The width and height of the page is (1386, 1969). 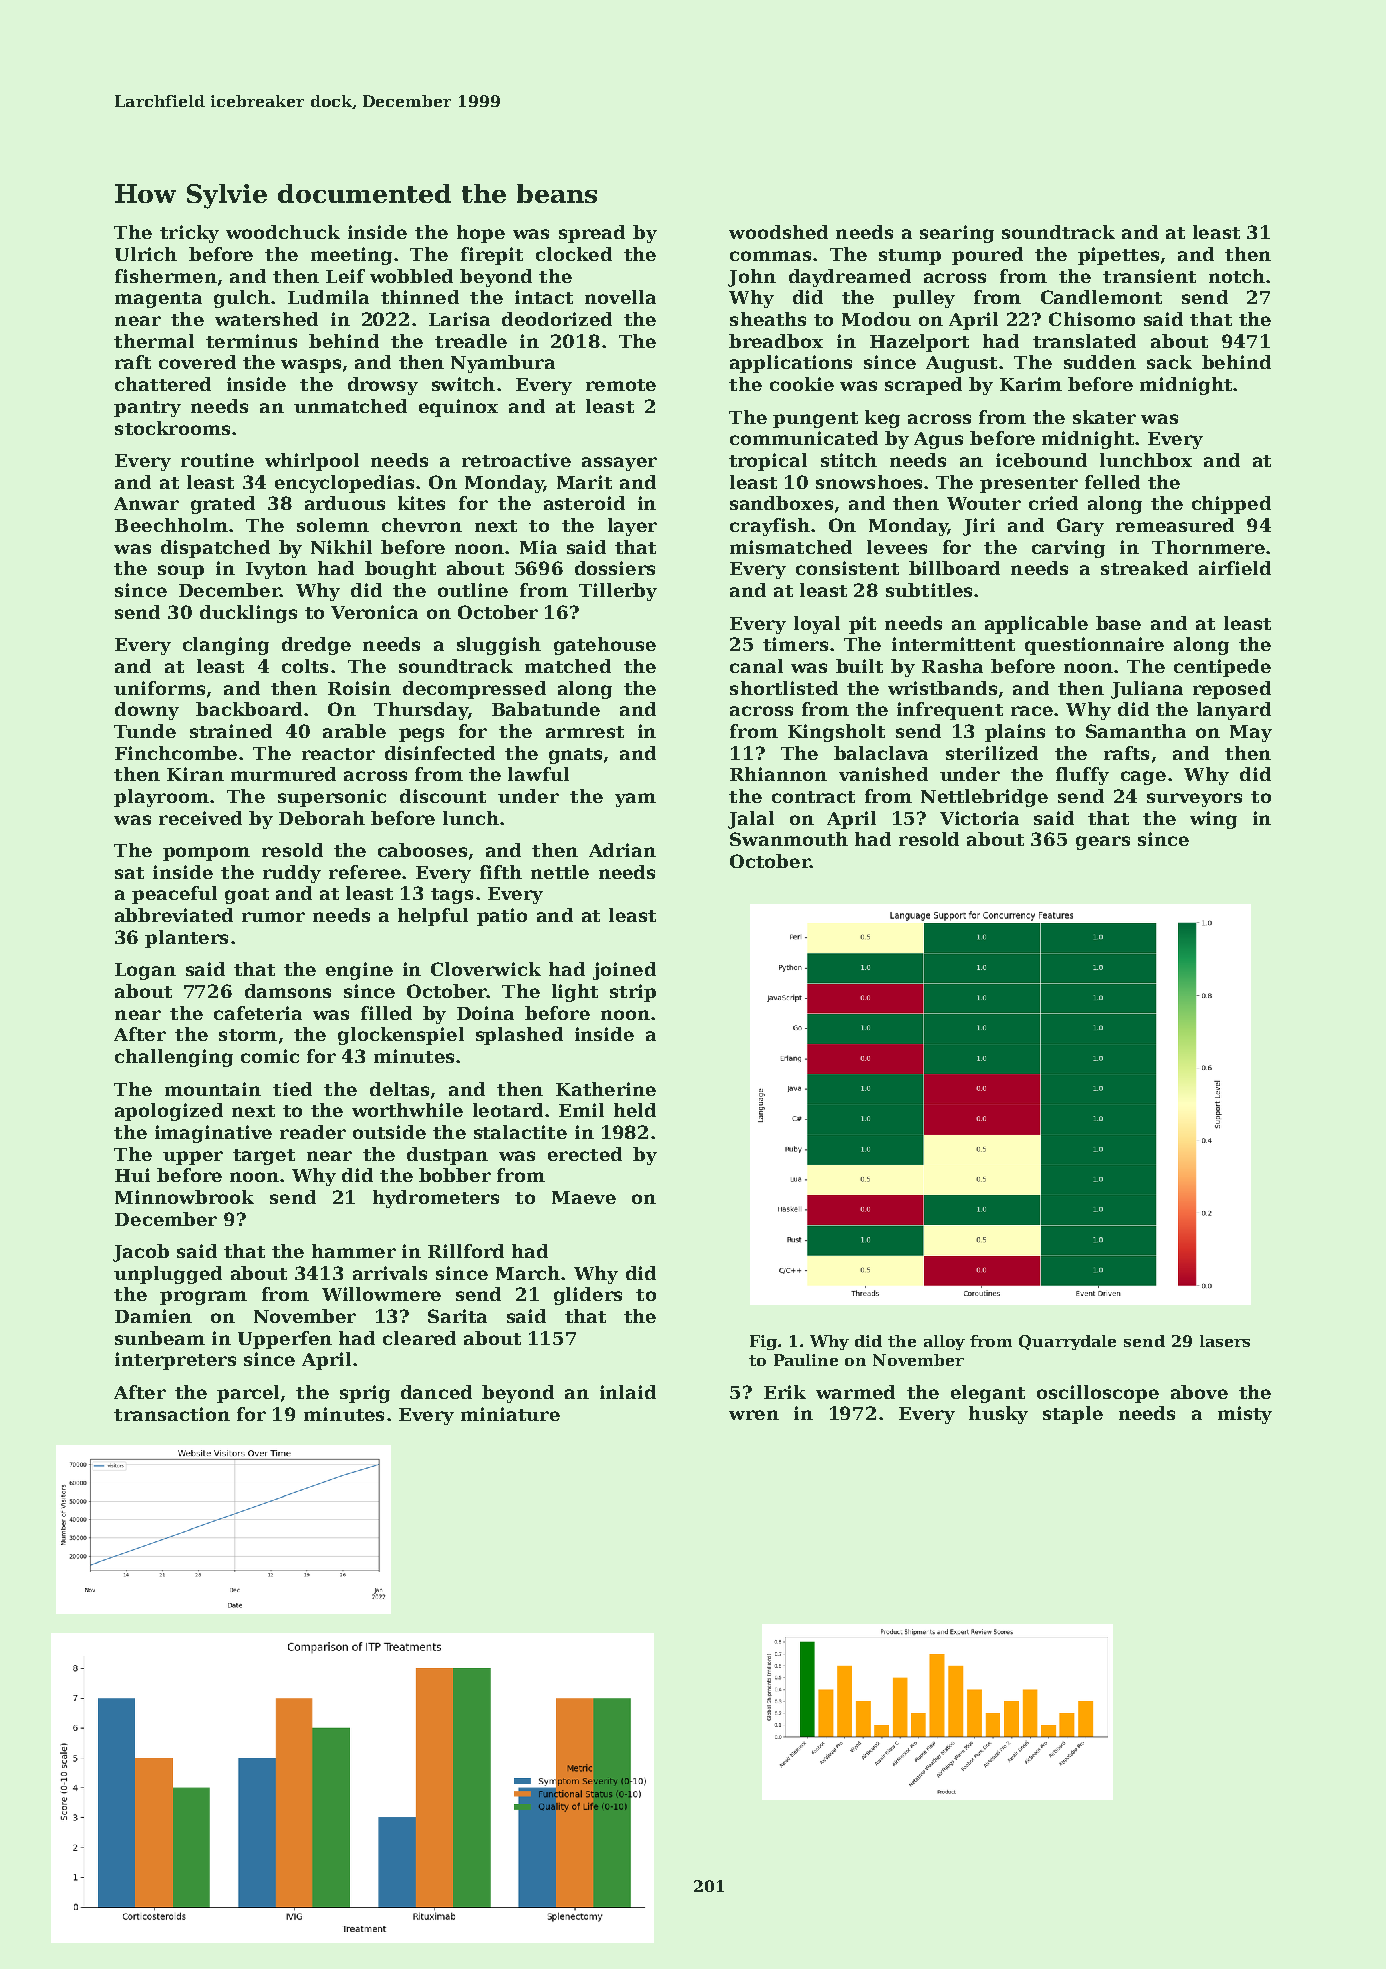 I want to click on lanyard, so click(x=1234, y=711).
